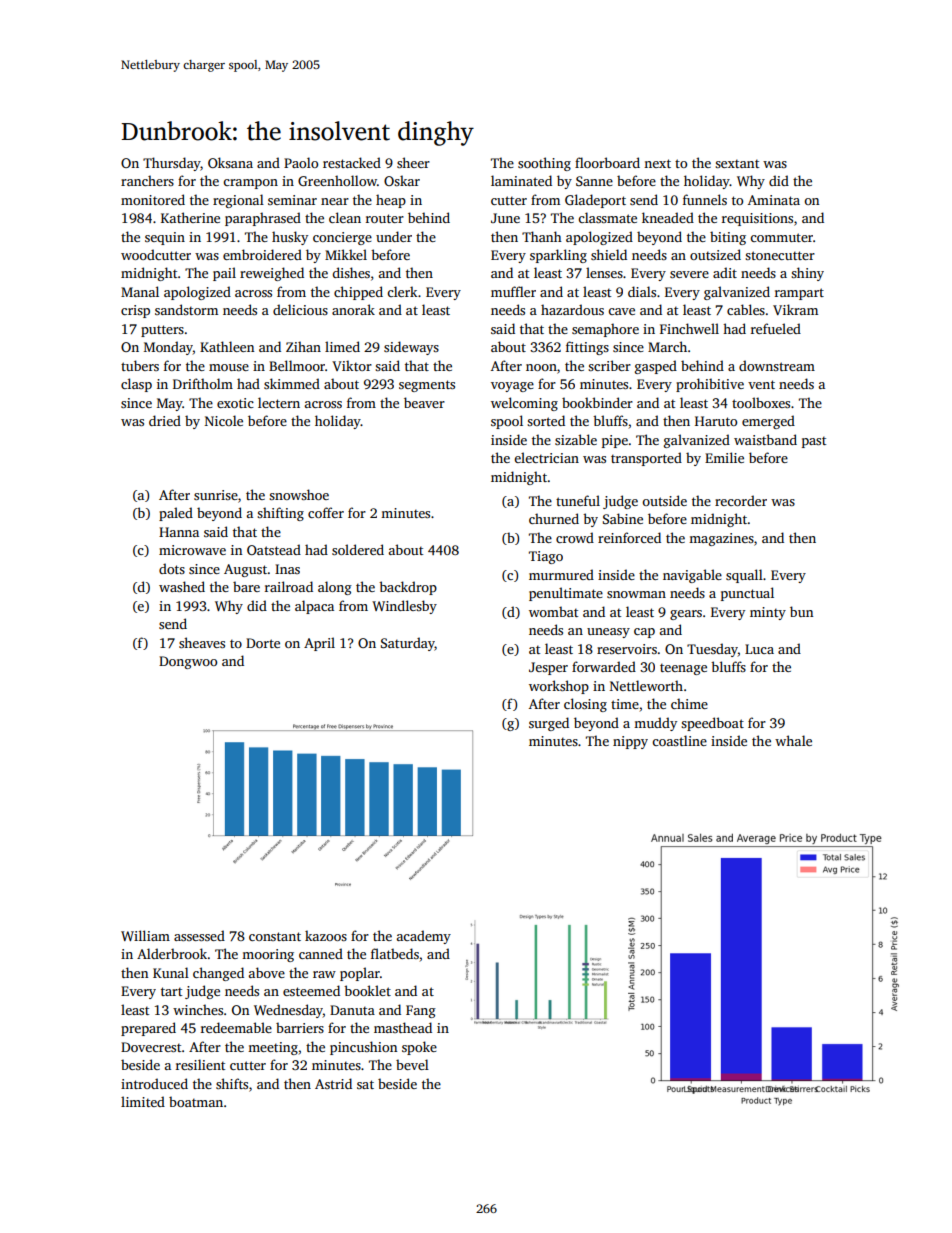 The height and width of the image is (1233, 952). I want to click on Jesper, so click(548, 668).
